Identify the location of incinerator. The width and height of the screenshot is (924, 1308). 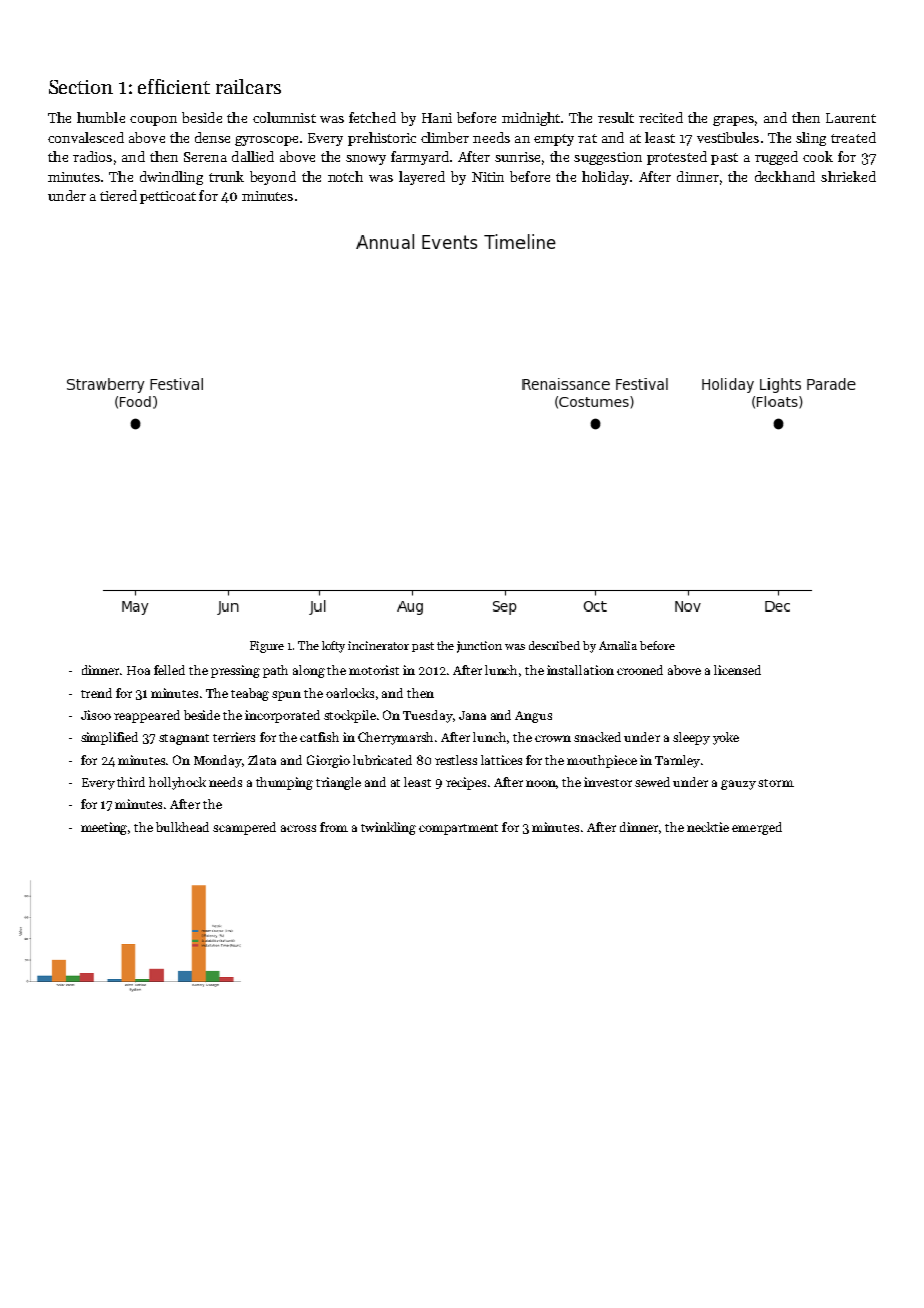
(378, 645).
